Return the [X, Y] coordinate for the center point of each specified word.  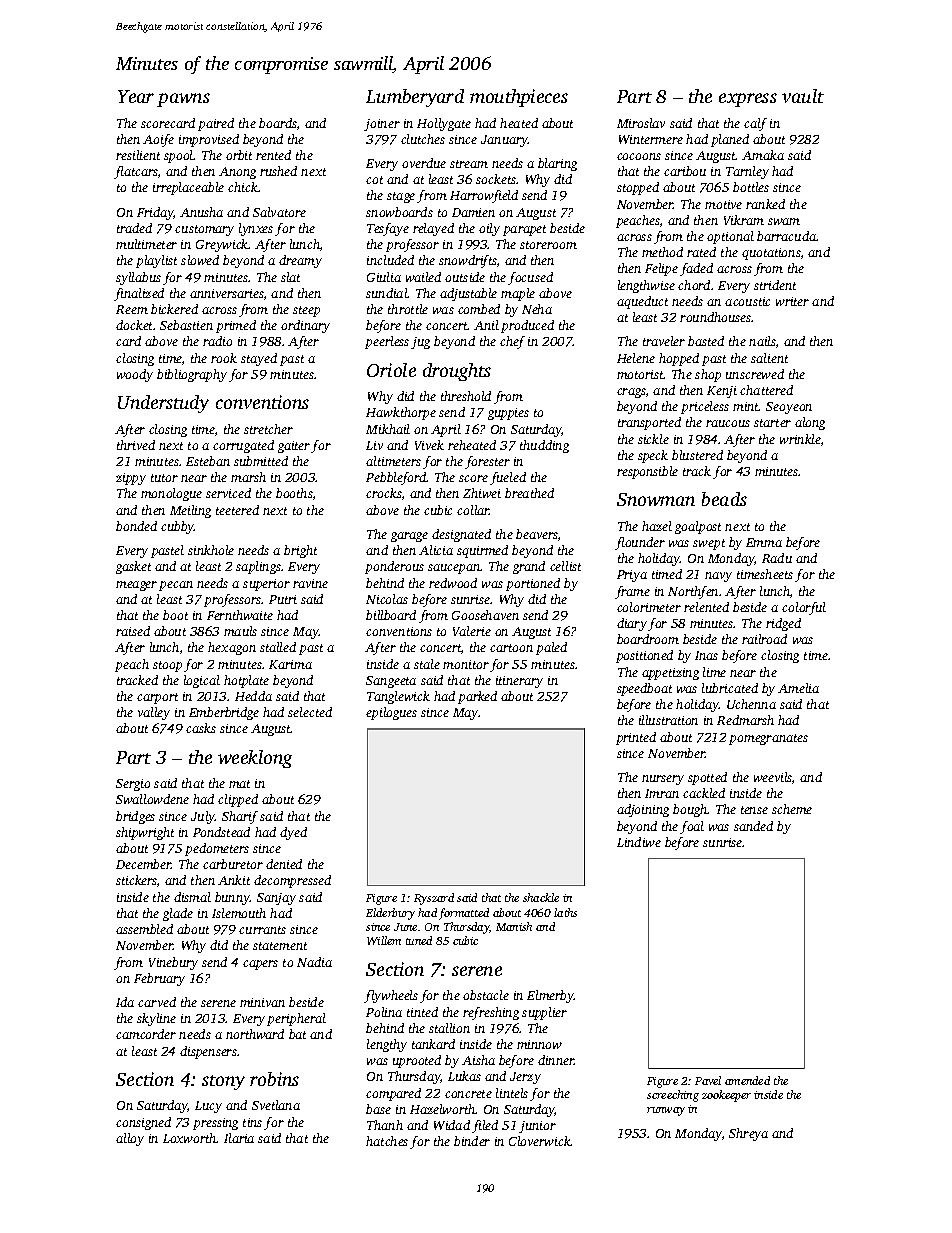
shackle [541, 897]
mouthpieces [519, 98]
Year [136, 96]
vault [803, 96]
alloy [130, 1139]
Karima [290, 664]
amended [747, 1080]
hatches [387, 1141]
